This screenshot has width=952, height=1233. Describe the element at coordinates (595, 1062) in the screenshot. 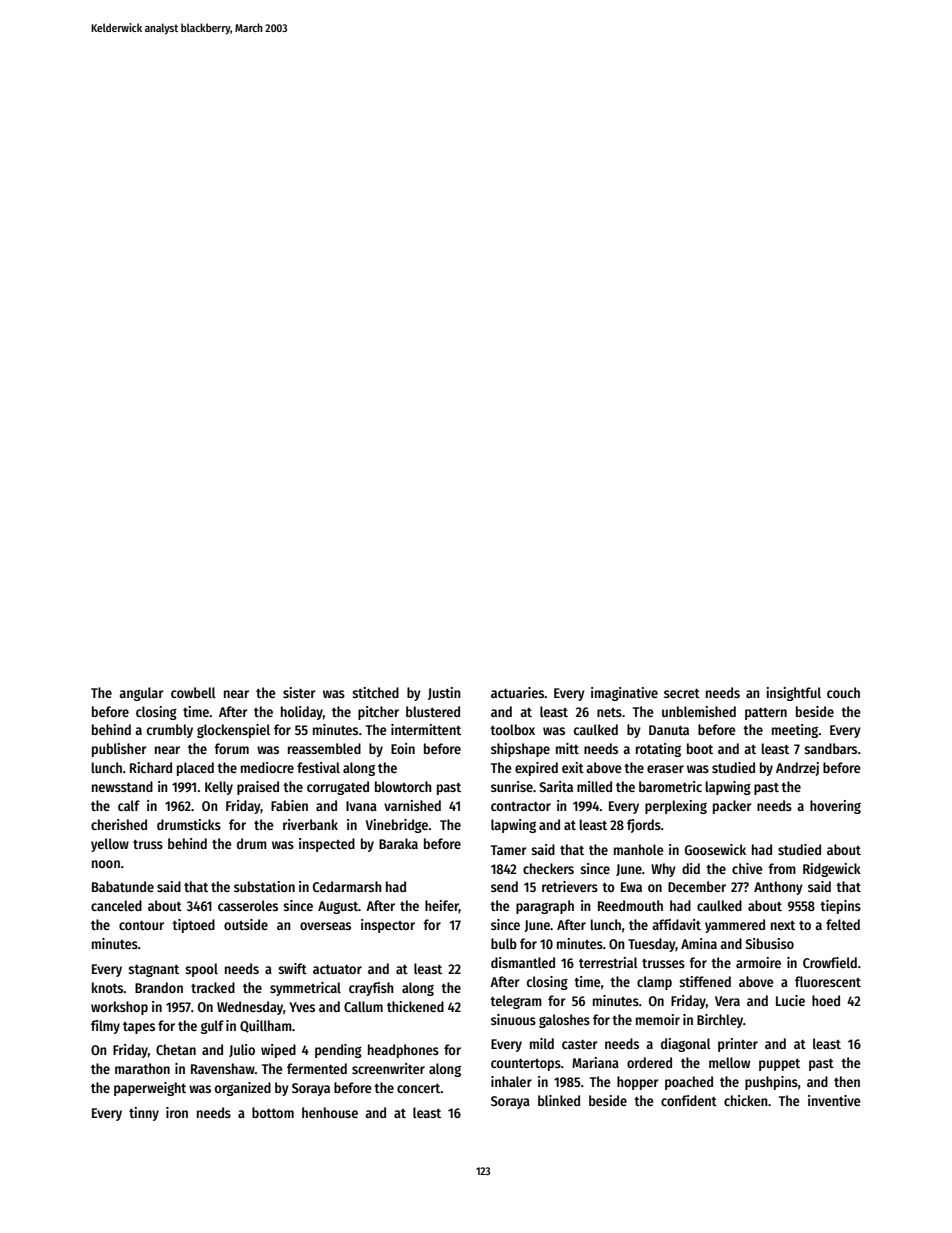

I see `Mariana` at that location.
